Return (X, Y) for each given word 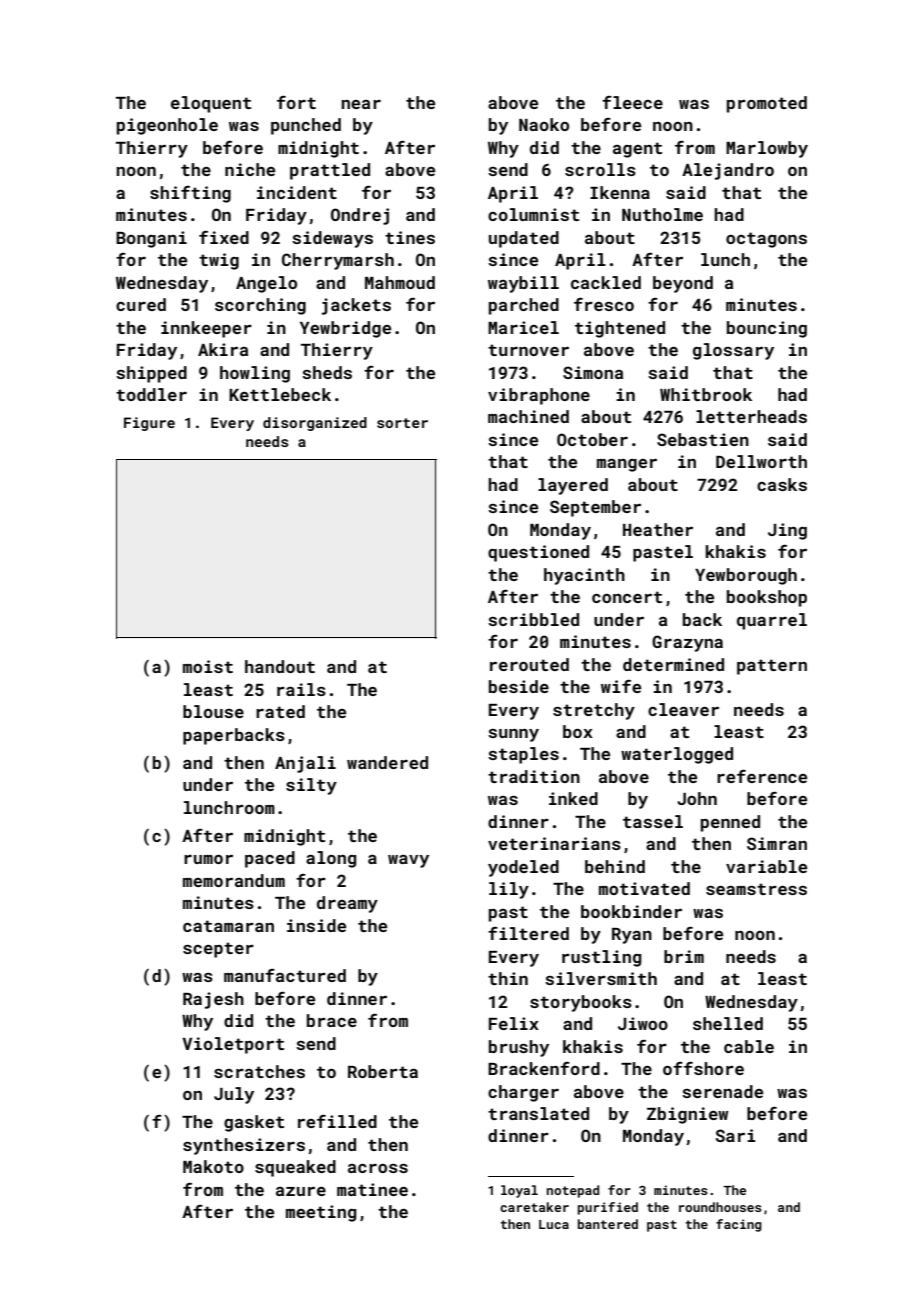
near (361, 104)
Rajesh (213, 1000)
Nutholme (662, 214)
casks (782, 484)
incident (297, 192)
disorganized (315, 424)
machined (528, 416)
